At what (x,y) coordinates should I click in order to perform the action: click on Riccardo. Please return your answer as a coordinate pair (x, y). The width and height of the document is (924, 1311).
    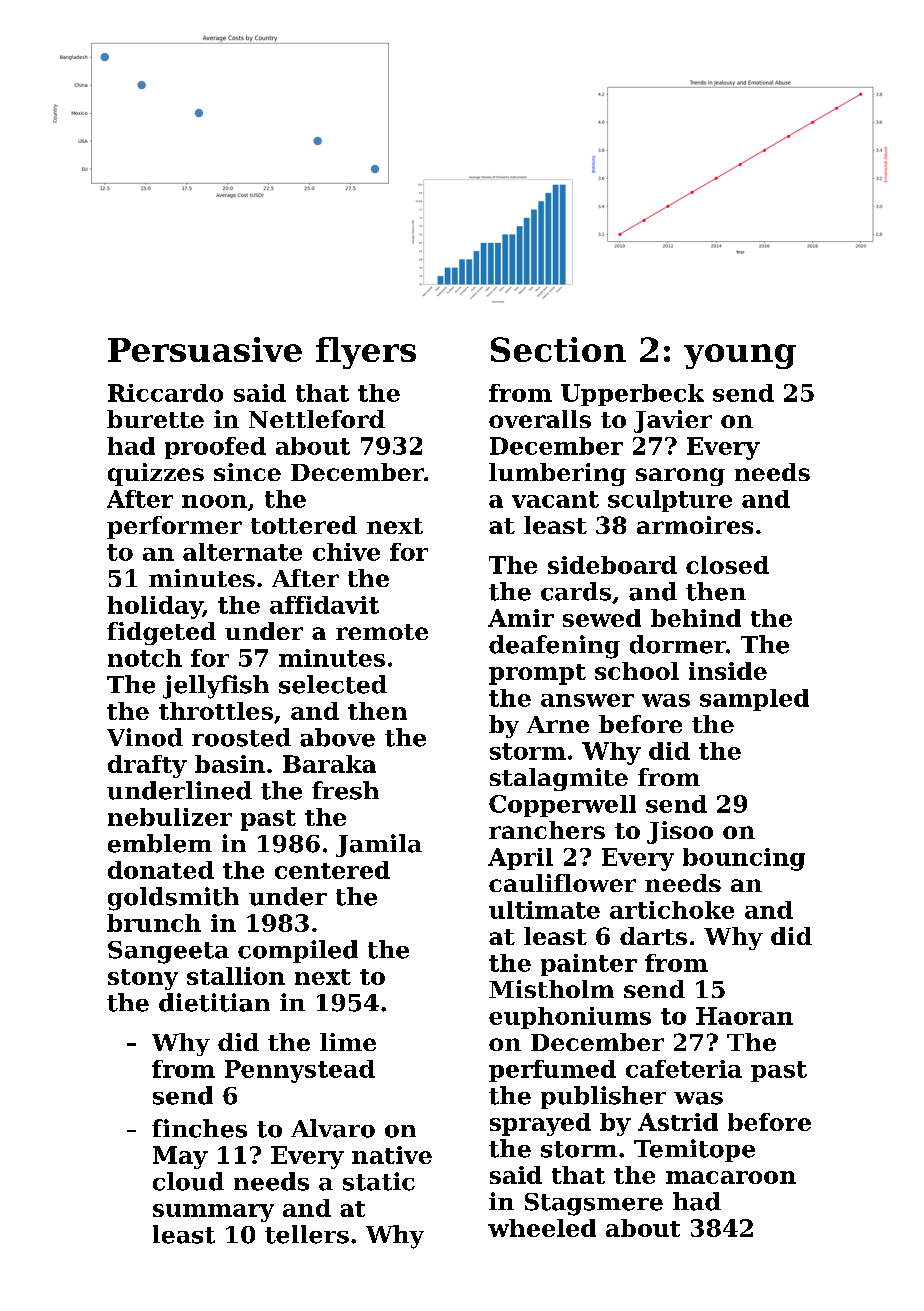
    Looking at the image, I should click on (165, 393).
